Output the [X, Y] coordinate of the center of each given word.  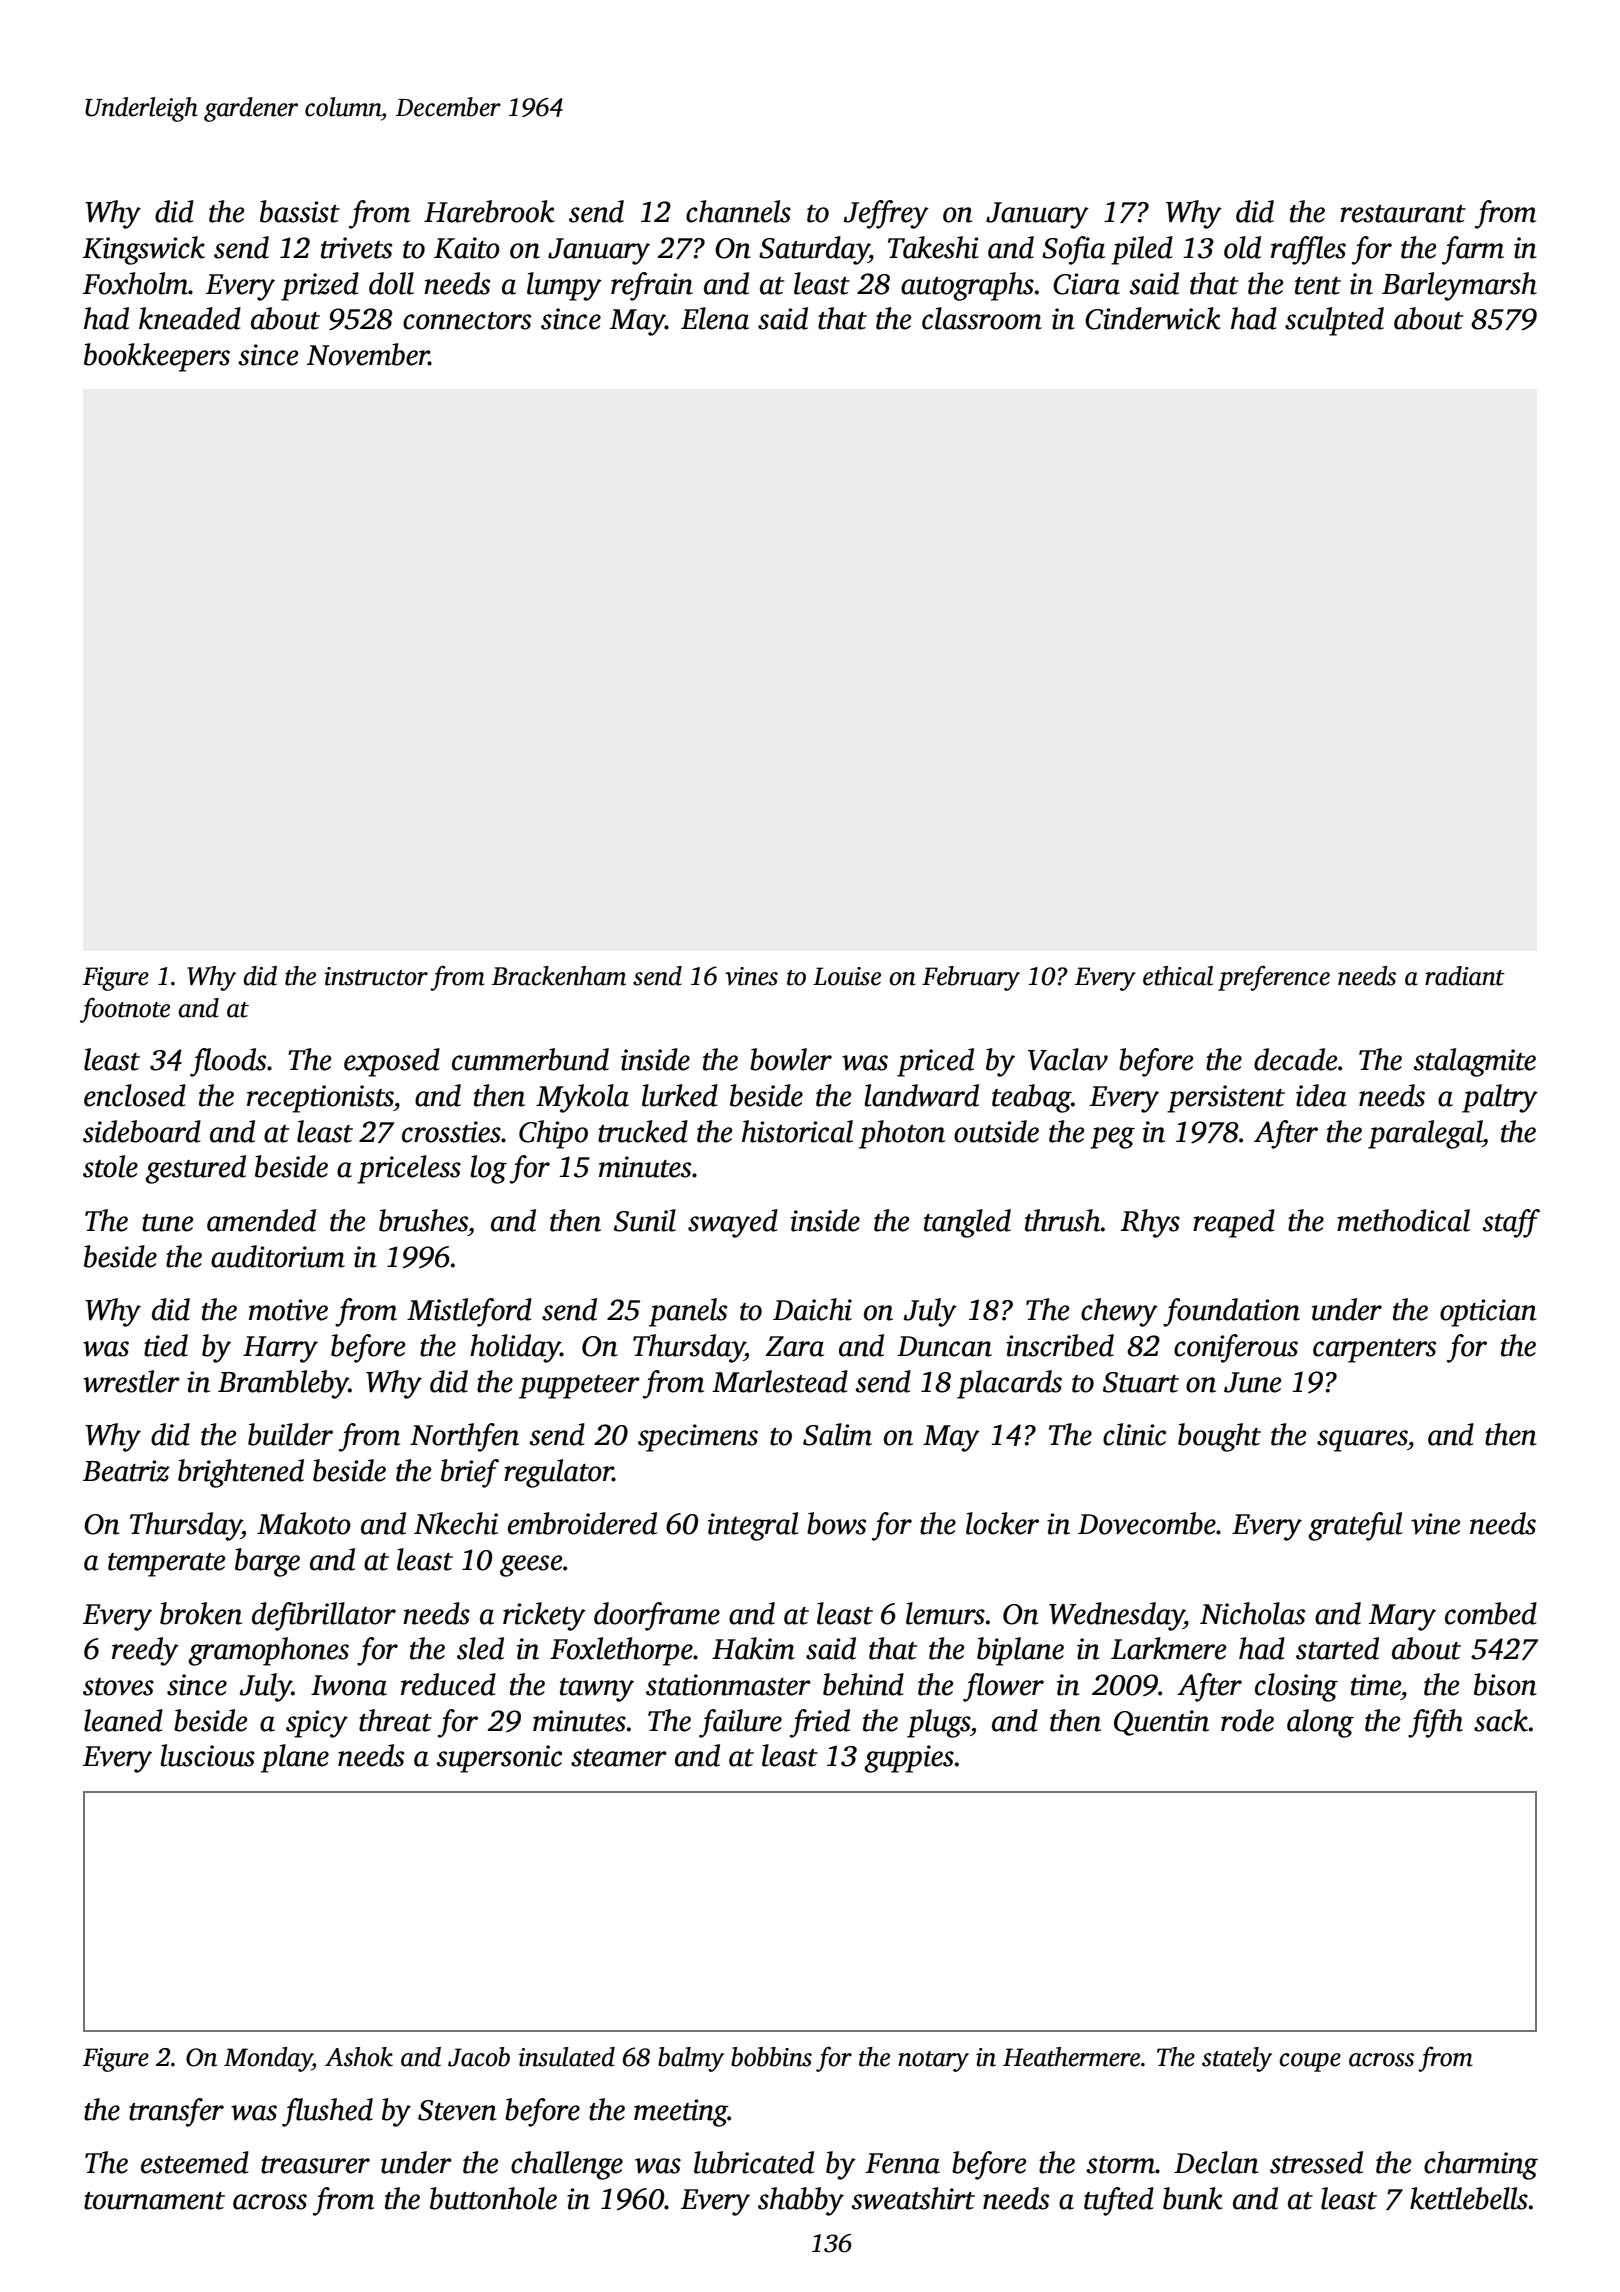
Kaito [467, 248]
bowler [791, 1059]
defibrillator [324, 1616]
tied [166, 1345]
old [1242, 247]
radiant [1465, 976]
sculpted [1334, 321]
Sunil [645, 1220]
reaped [1234, 1223]
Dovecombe [1147, 1523]
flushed [327, 2112]
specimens [698, 1438]
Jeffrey [886, 214]
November [368, 354]
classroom [982, 318]
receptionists [320, 1099]
